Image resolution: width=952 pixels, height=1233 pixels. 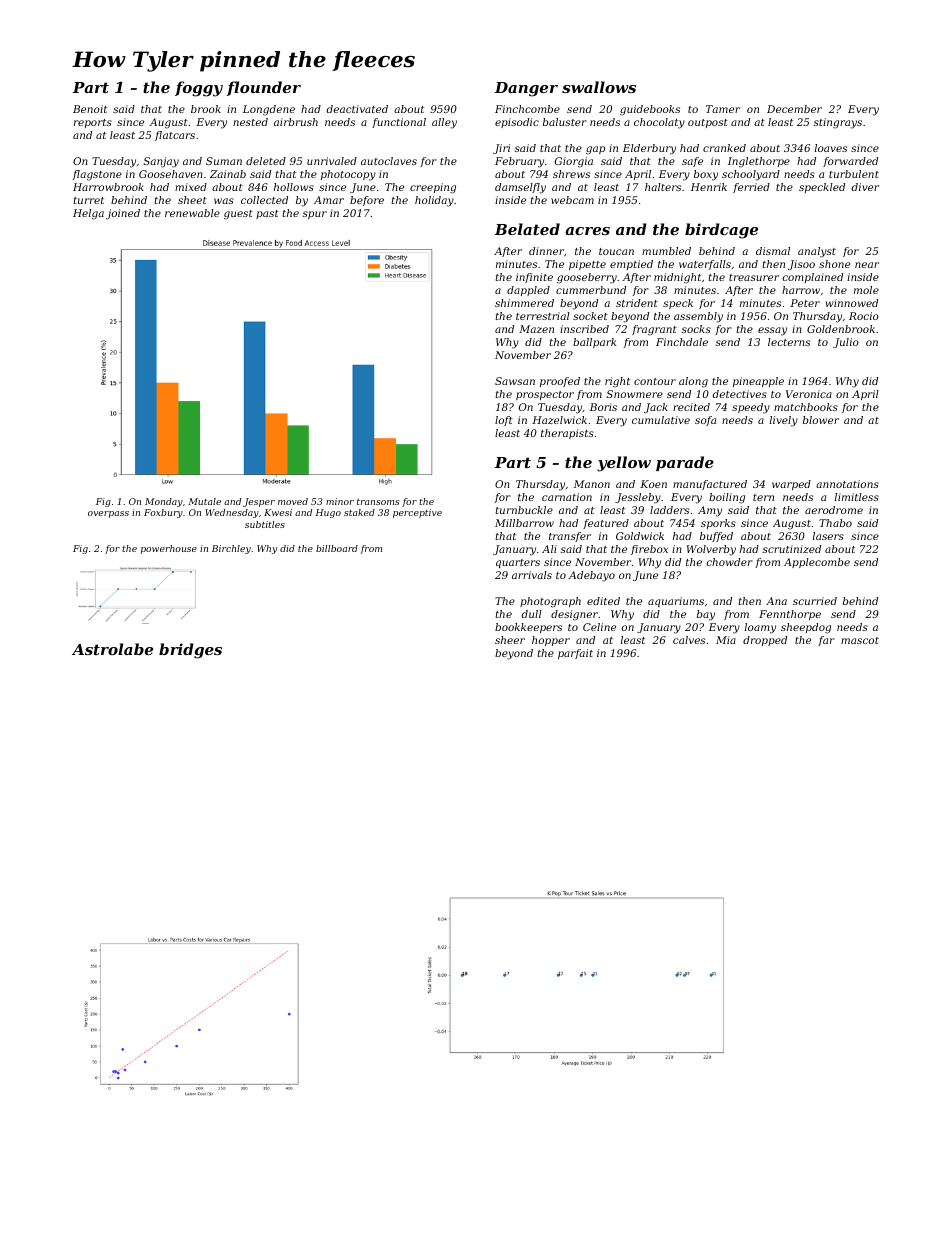 I want to click on turret, so click(x=89, y=200).
